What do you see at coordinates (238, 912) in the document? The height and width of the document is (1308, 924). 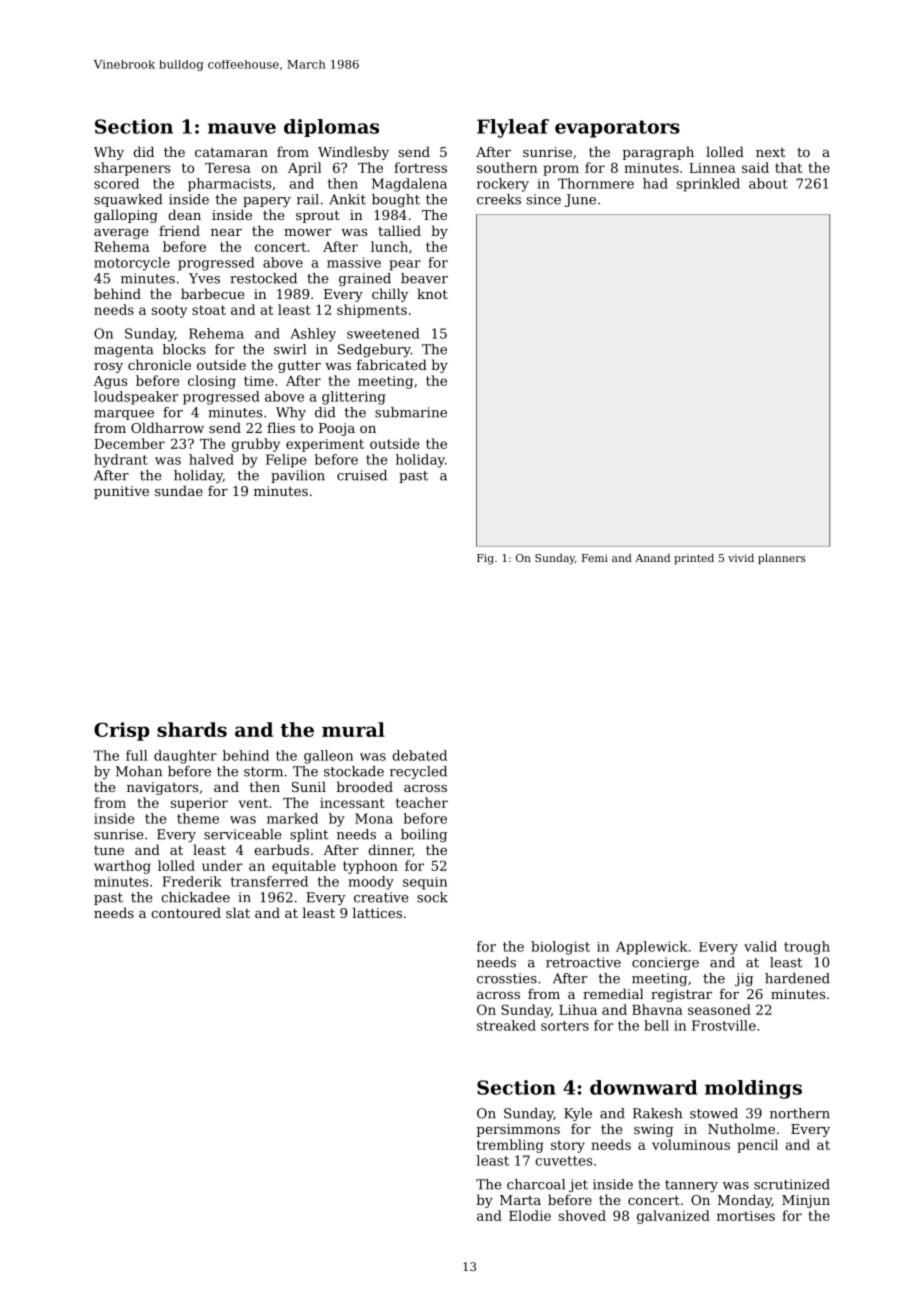 I see `slat` at bounding box center [238, 912].
